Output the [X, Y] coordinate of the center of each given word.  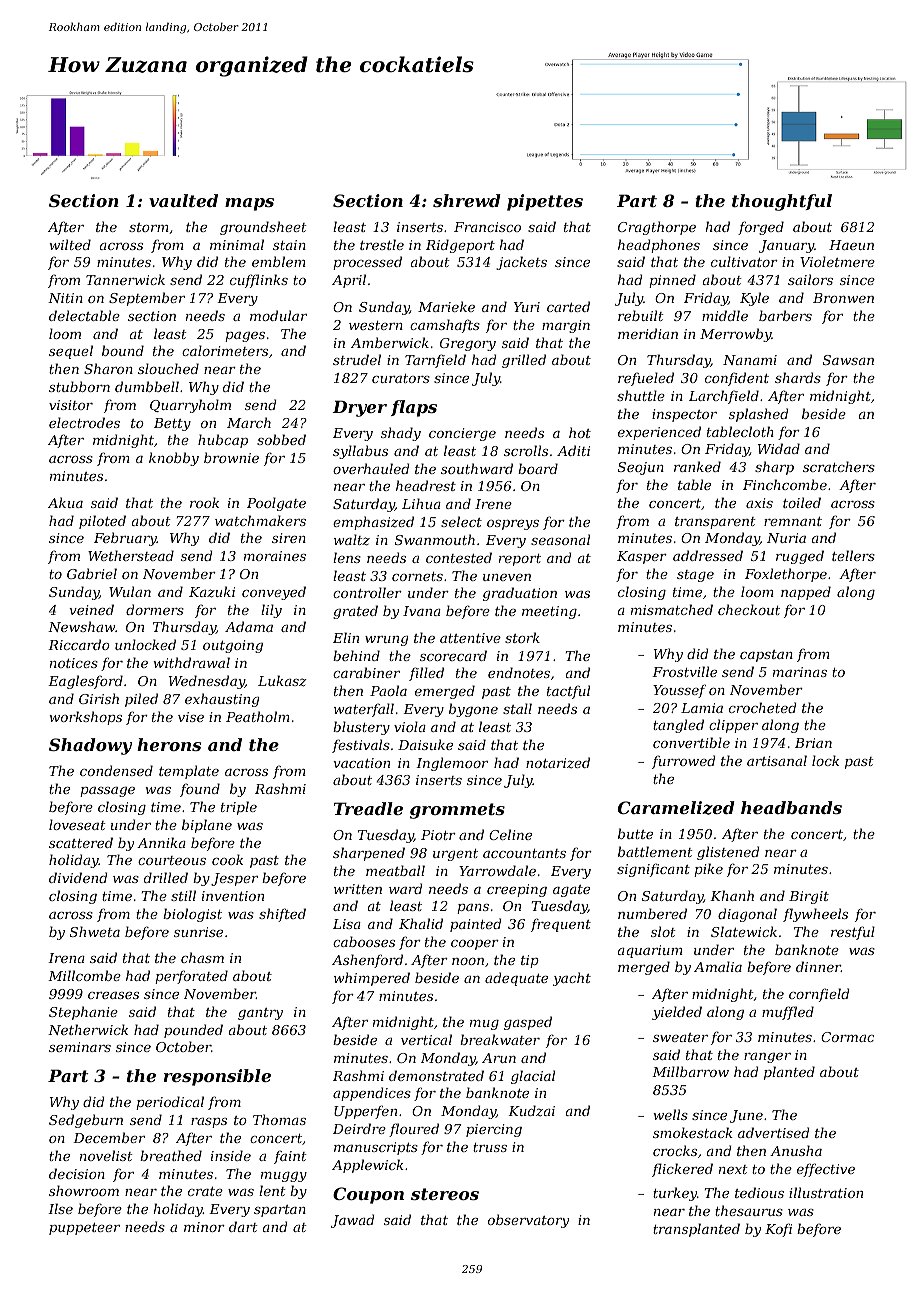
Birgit [809, 897]
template [189, 772]
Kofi [778, 1230]
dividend [78, 877]
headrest [426, 485]
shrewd [467, 200]
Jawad [352, 1221]
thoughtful [782, 202]
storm [149, 227]
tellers [853, 555]
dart [243, 1226]
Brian [813, 743]
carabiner [366, 672]
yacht [572, 979]
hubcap [223, 441]
